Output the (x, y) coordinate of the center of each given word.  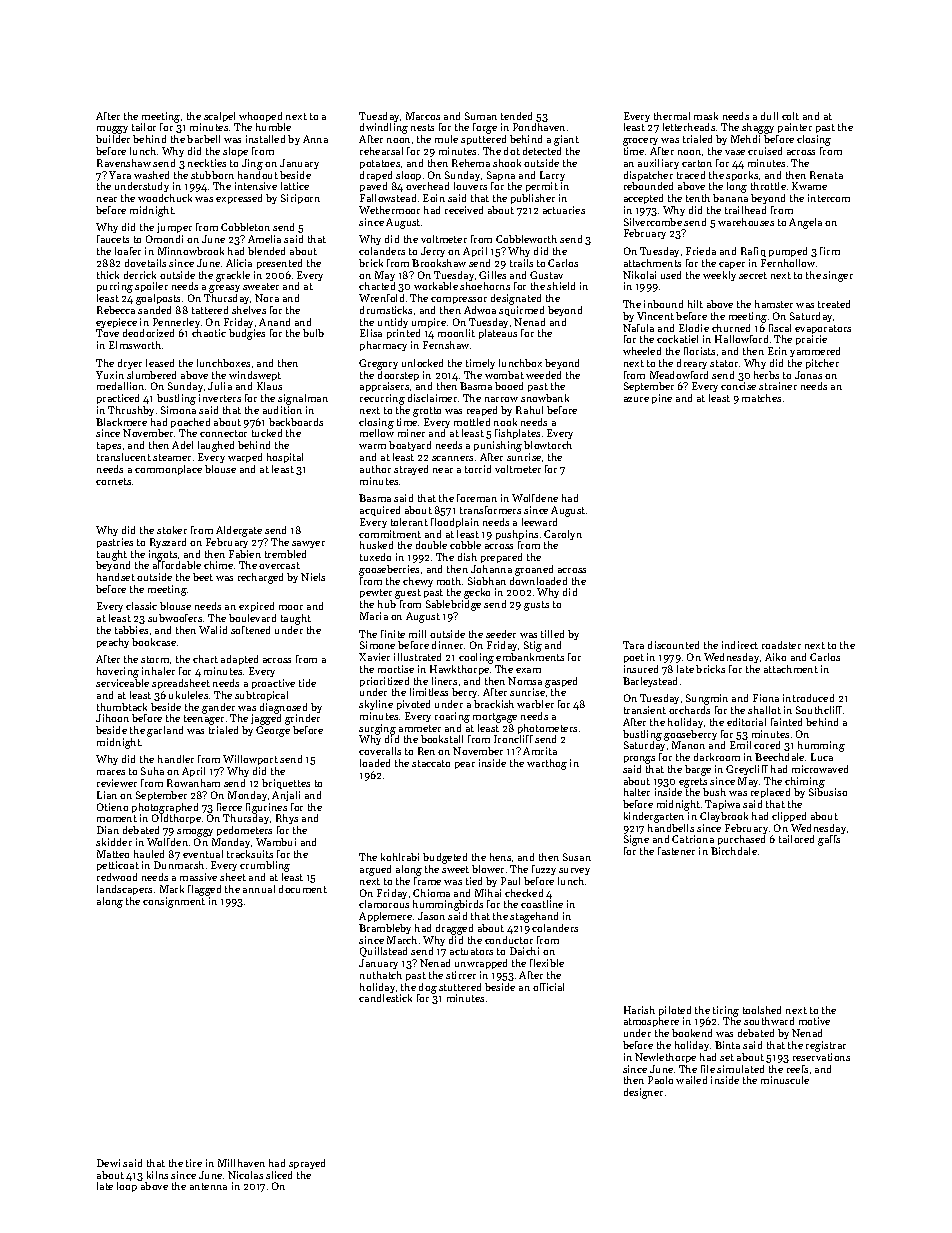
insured (641, 669)
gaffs (829, 840)
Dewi (108, 1163)
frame (427, 881)
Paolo (660, 1080)
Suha (152, 771)
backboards (296, 422)
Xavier (374, 657)
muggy (112, 130)
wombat (504, 375)
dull (769, 116)
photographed (165, 808)
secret (753, 275)
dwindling (384, 128)
